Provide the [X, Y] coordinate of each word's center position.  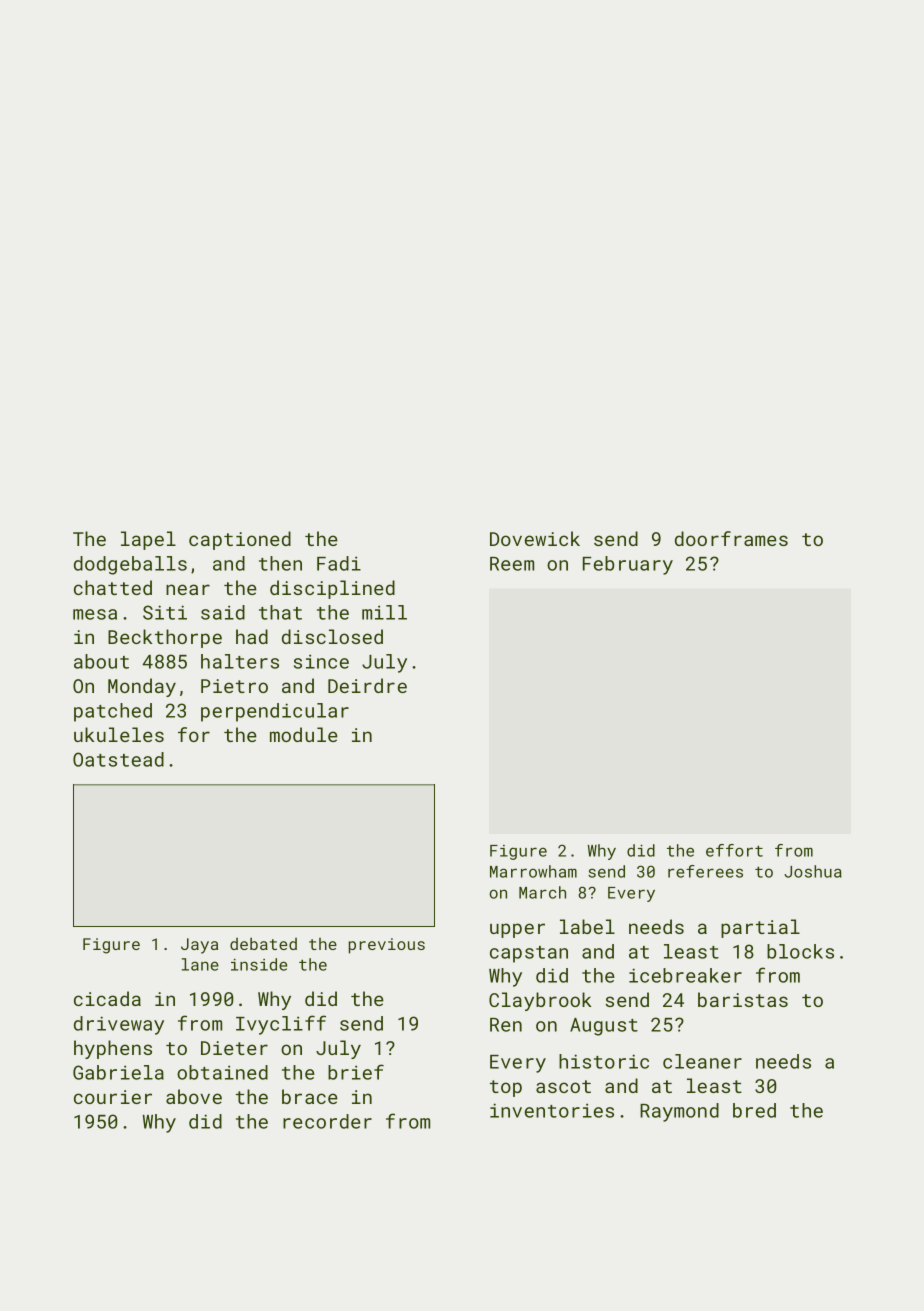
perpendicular [275, 712]
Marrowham [533, 871]
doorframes [731, 538]
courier [113, 1097]
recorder [327, 1121]
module [304, 734]
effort [734, 850]
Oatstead [118, 759]
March [542, 892]
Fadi [339, 563]
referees [705, 871]
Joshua [813, 871]
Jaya [199, 946]
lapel [148, 540]
